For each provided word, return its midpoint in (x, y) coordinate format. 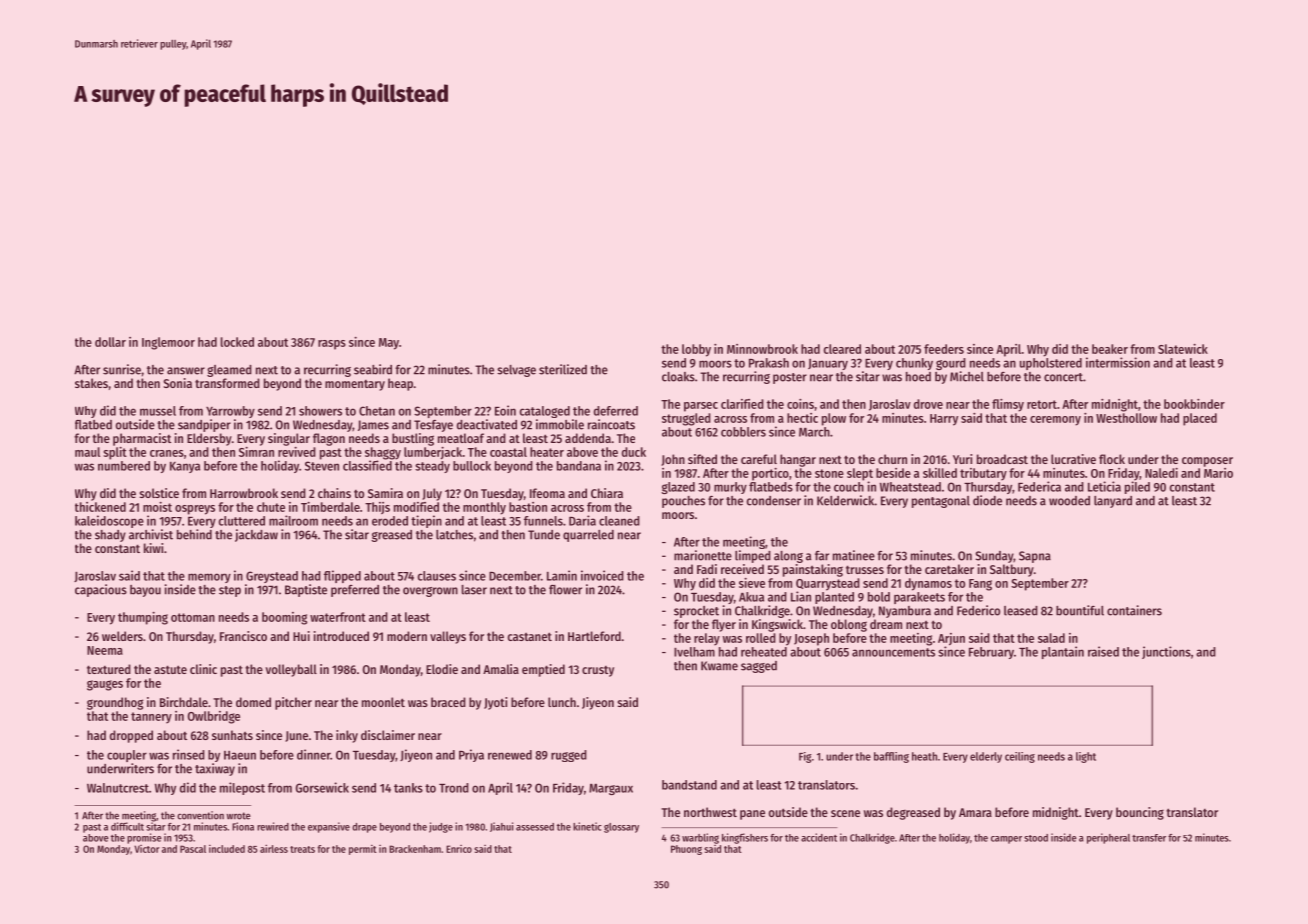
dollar (110, 342)
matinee (854, 555)
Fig (805, 757)
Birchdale (184, 702)
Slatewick (1183, 349)
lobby (696, 350)
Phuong (686, 850)
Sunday (994, 557)
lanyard (1113, 502)
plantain (1063, 652)
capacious (101, 590)
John (673, 460)
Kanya (185, 467)
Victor (147, 849)
